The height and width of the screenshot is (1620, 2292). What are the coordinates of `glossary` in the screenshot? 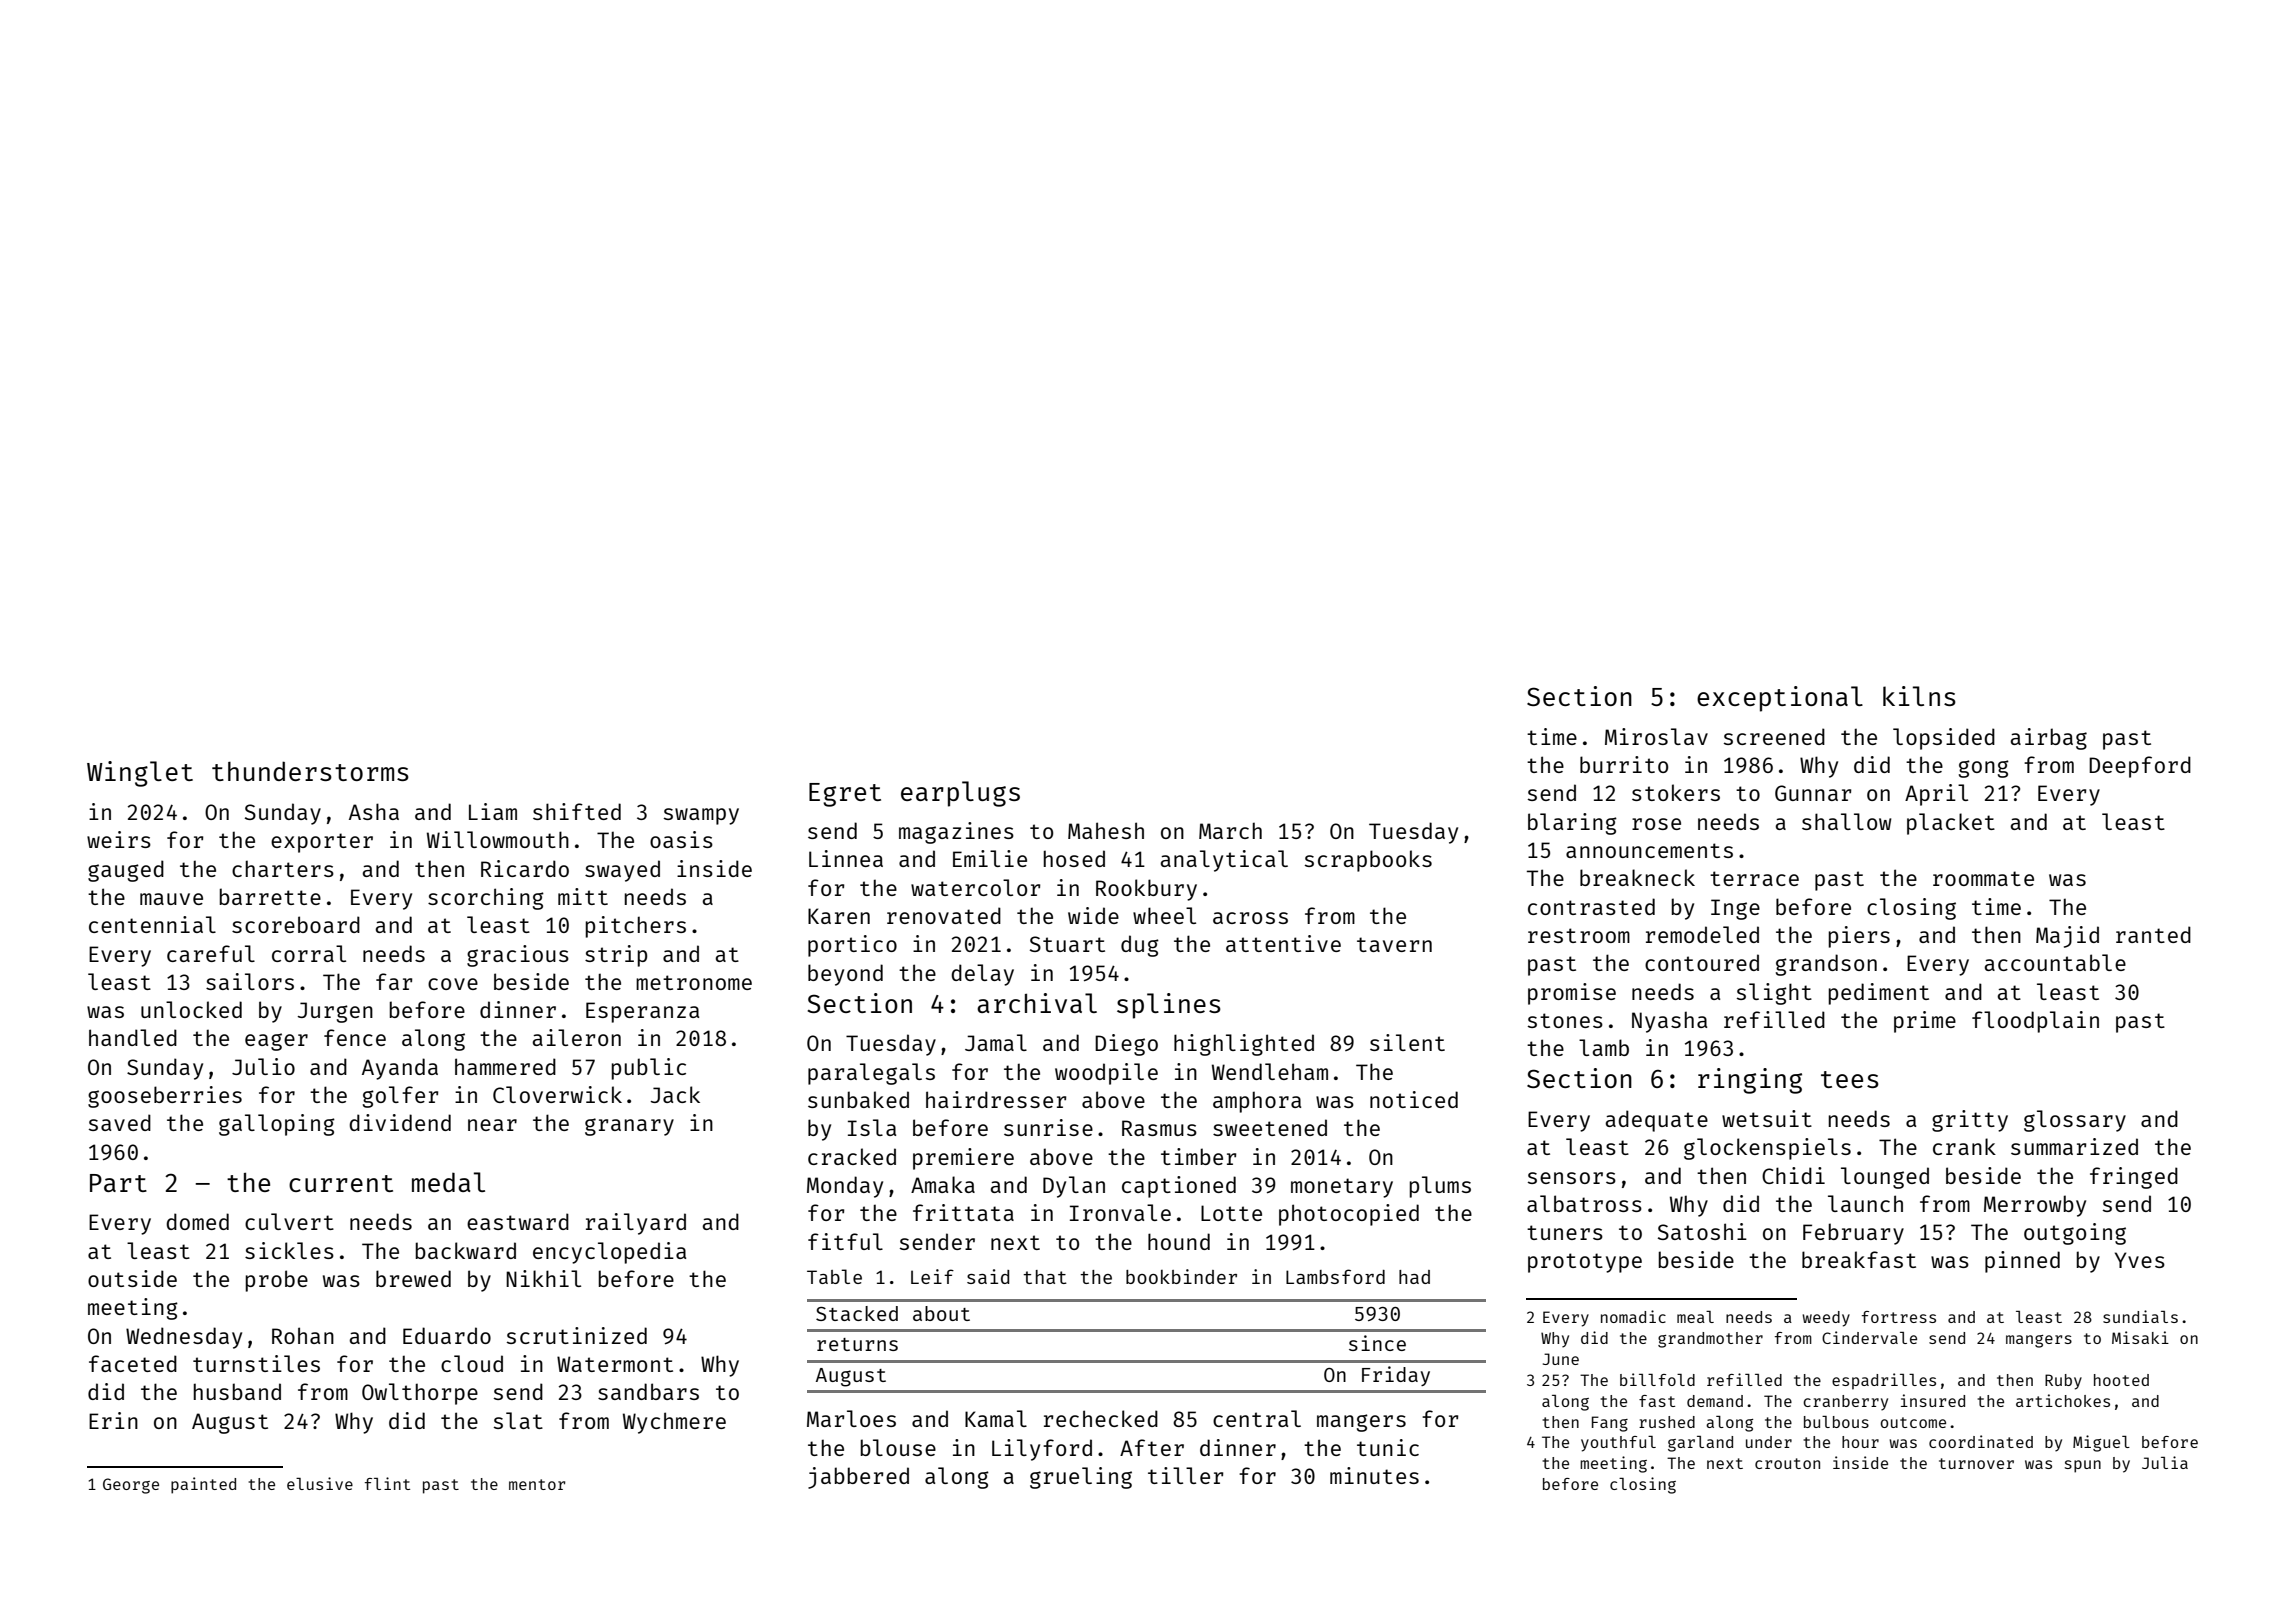 It's located at (2075, 1121).
